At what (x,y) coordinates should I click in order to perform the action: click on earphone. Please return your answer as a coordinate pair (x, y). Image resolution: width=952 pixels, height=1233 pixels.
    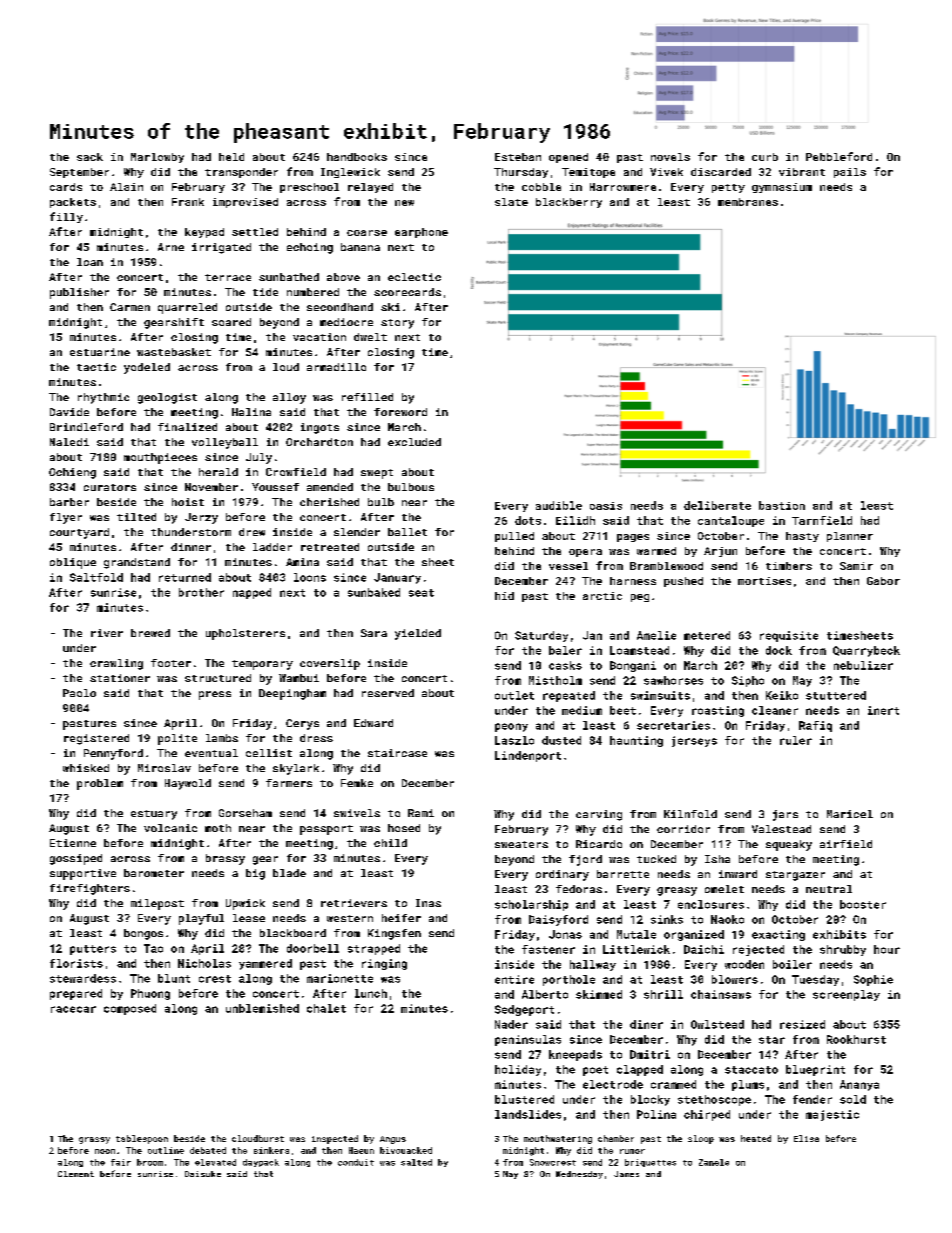
    Looking at the image, I should click on (421, 233).
